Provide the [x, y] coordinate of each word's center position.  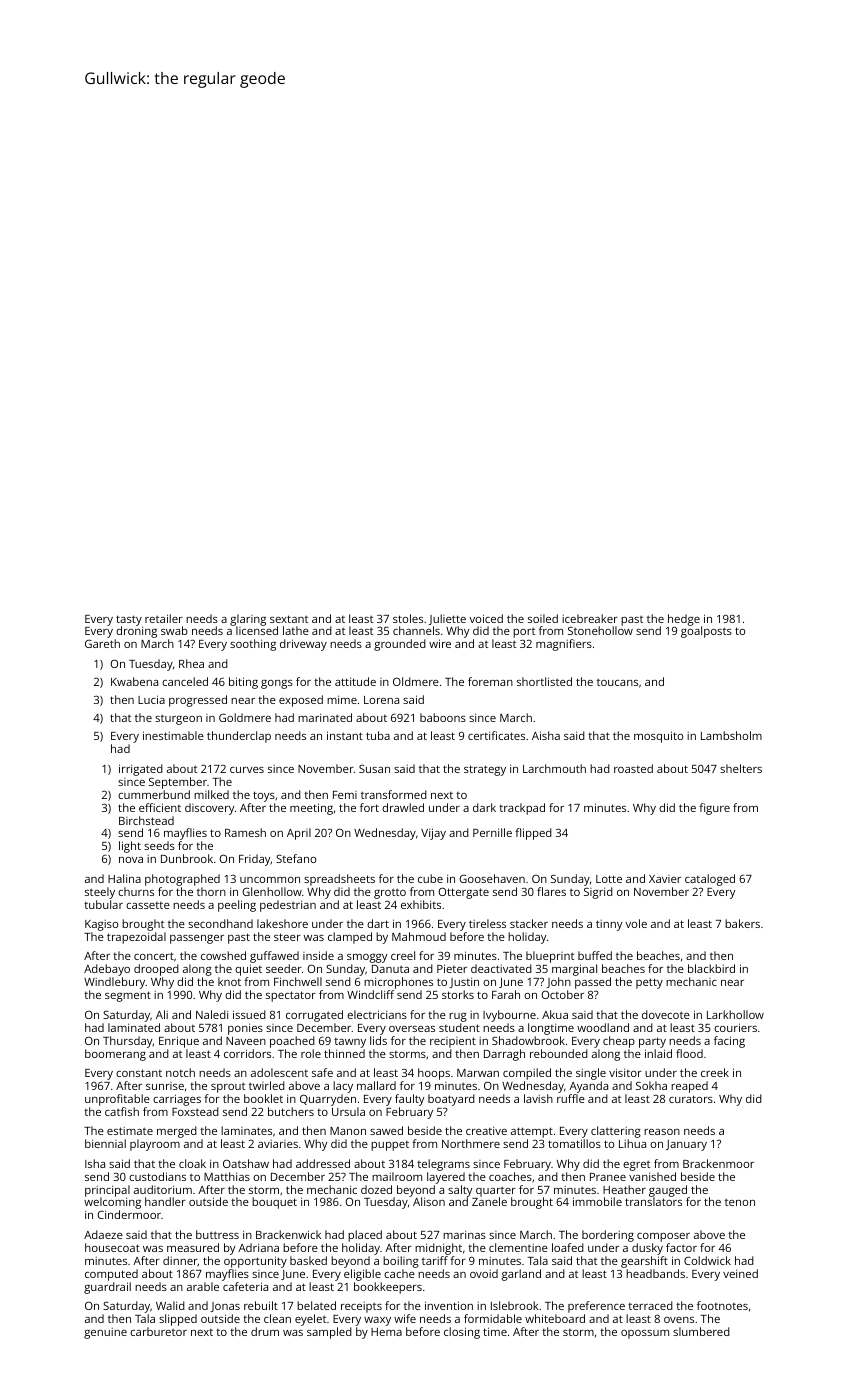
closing [462, 1333]
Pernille [492, 832]
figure [714, 809]
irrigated [141, 770]
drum [265, 1331]
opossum [645, 1334]
